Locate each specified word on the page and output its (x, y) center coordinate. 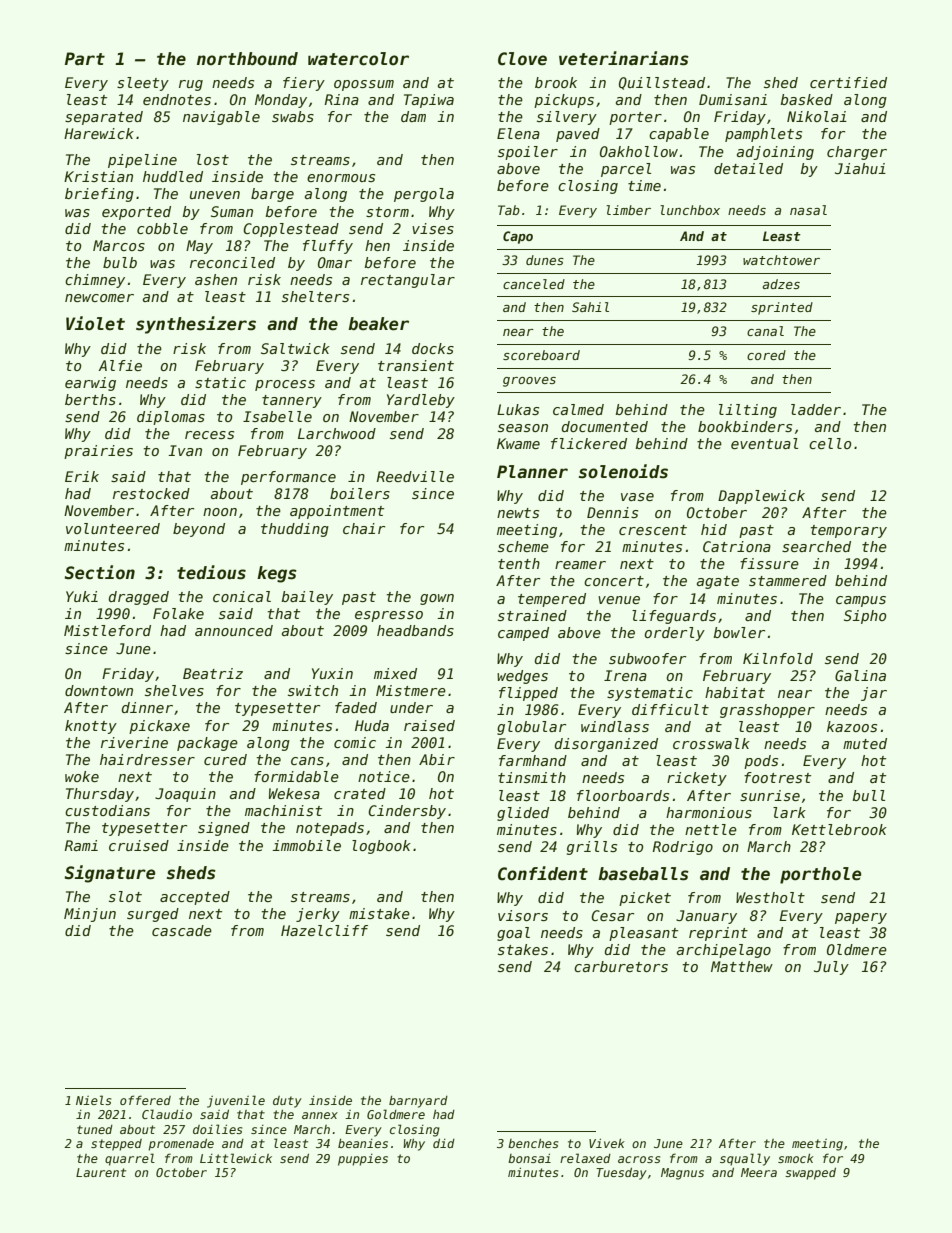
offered (145, 1100)
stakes (523, 949)
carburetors (621, 966)
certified (848, 82)
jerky (318, 915)
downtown (99, 690)
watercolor (358, 59)
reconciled (232, 262)
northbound (247, 59)
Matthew (742, 966)
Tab (509, 210)
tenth (519, 563)
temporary (849, 531)
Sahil (590, 307)
